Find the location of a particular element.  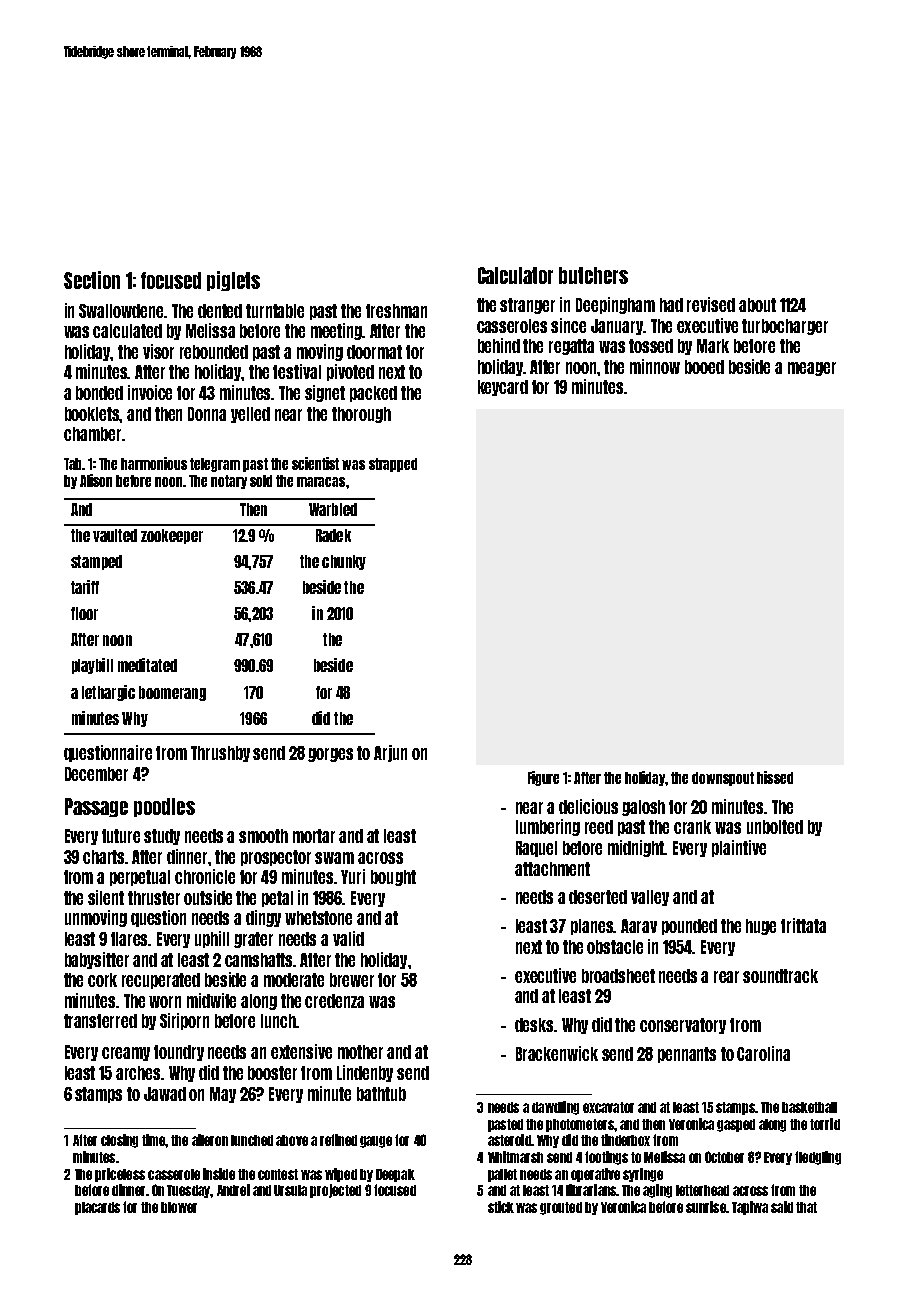

floor is located at coordinates (84, 613).
